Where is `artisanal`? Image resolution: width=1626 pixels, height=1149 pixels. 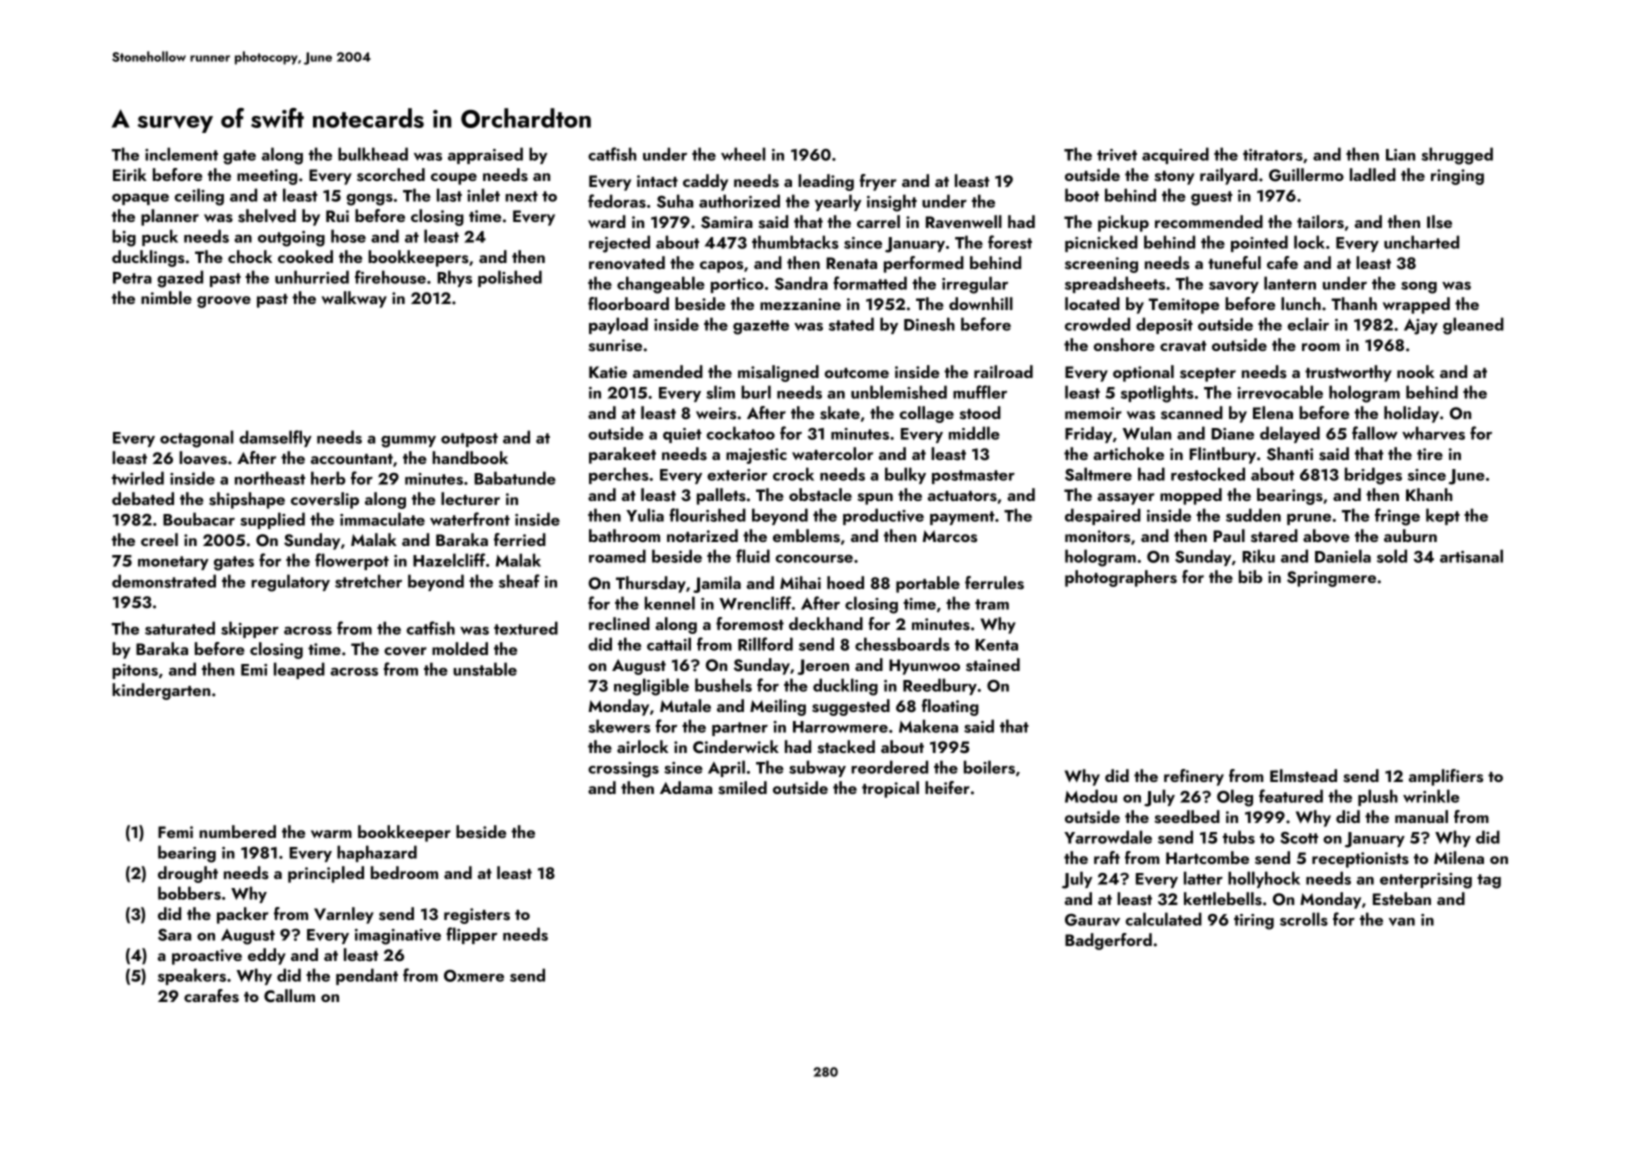 artisanal is located at coordinates (1471, 556).
